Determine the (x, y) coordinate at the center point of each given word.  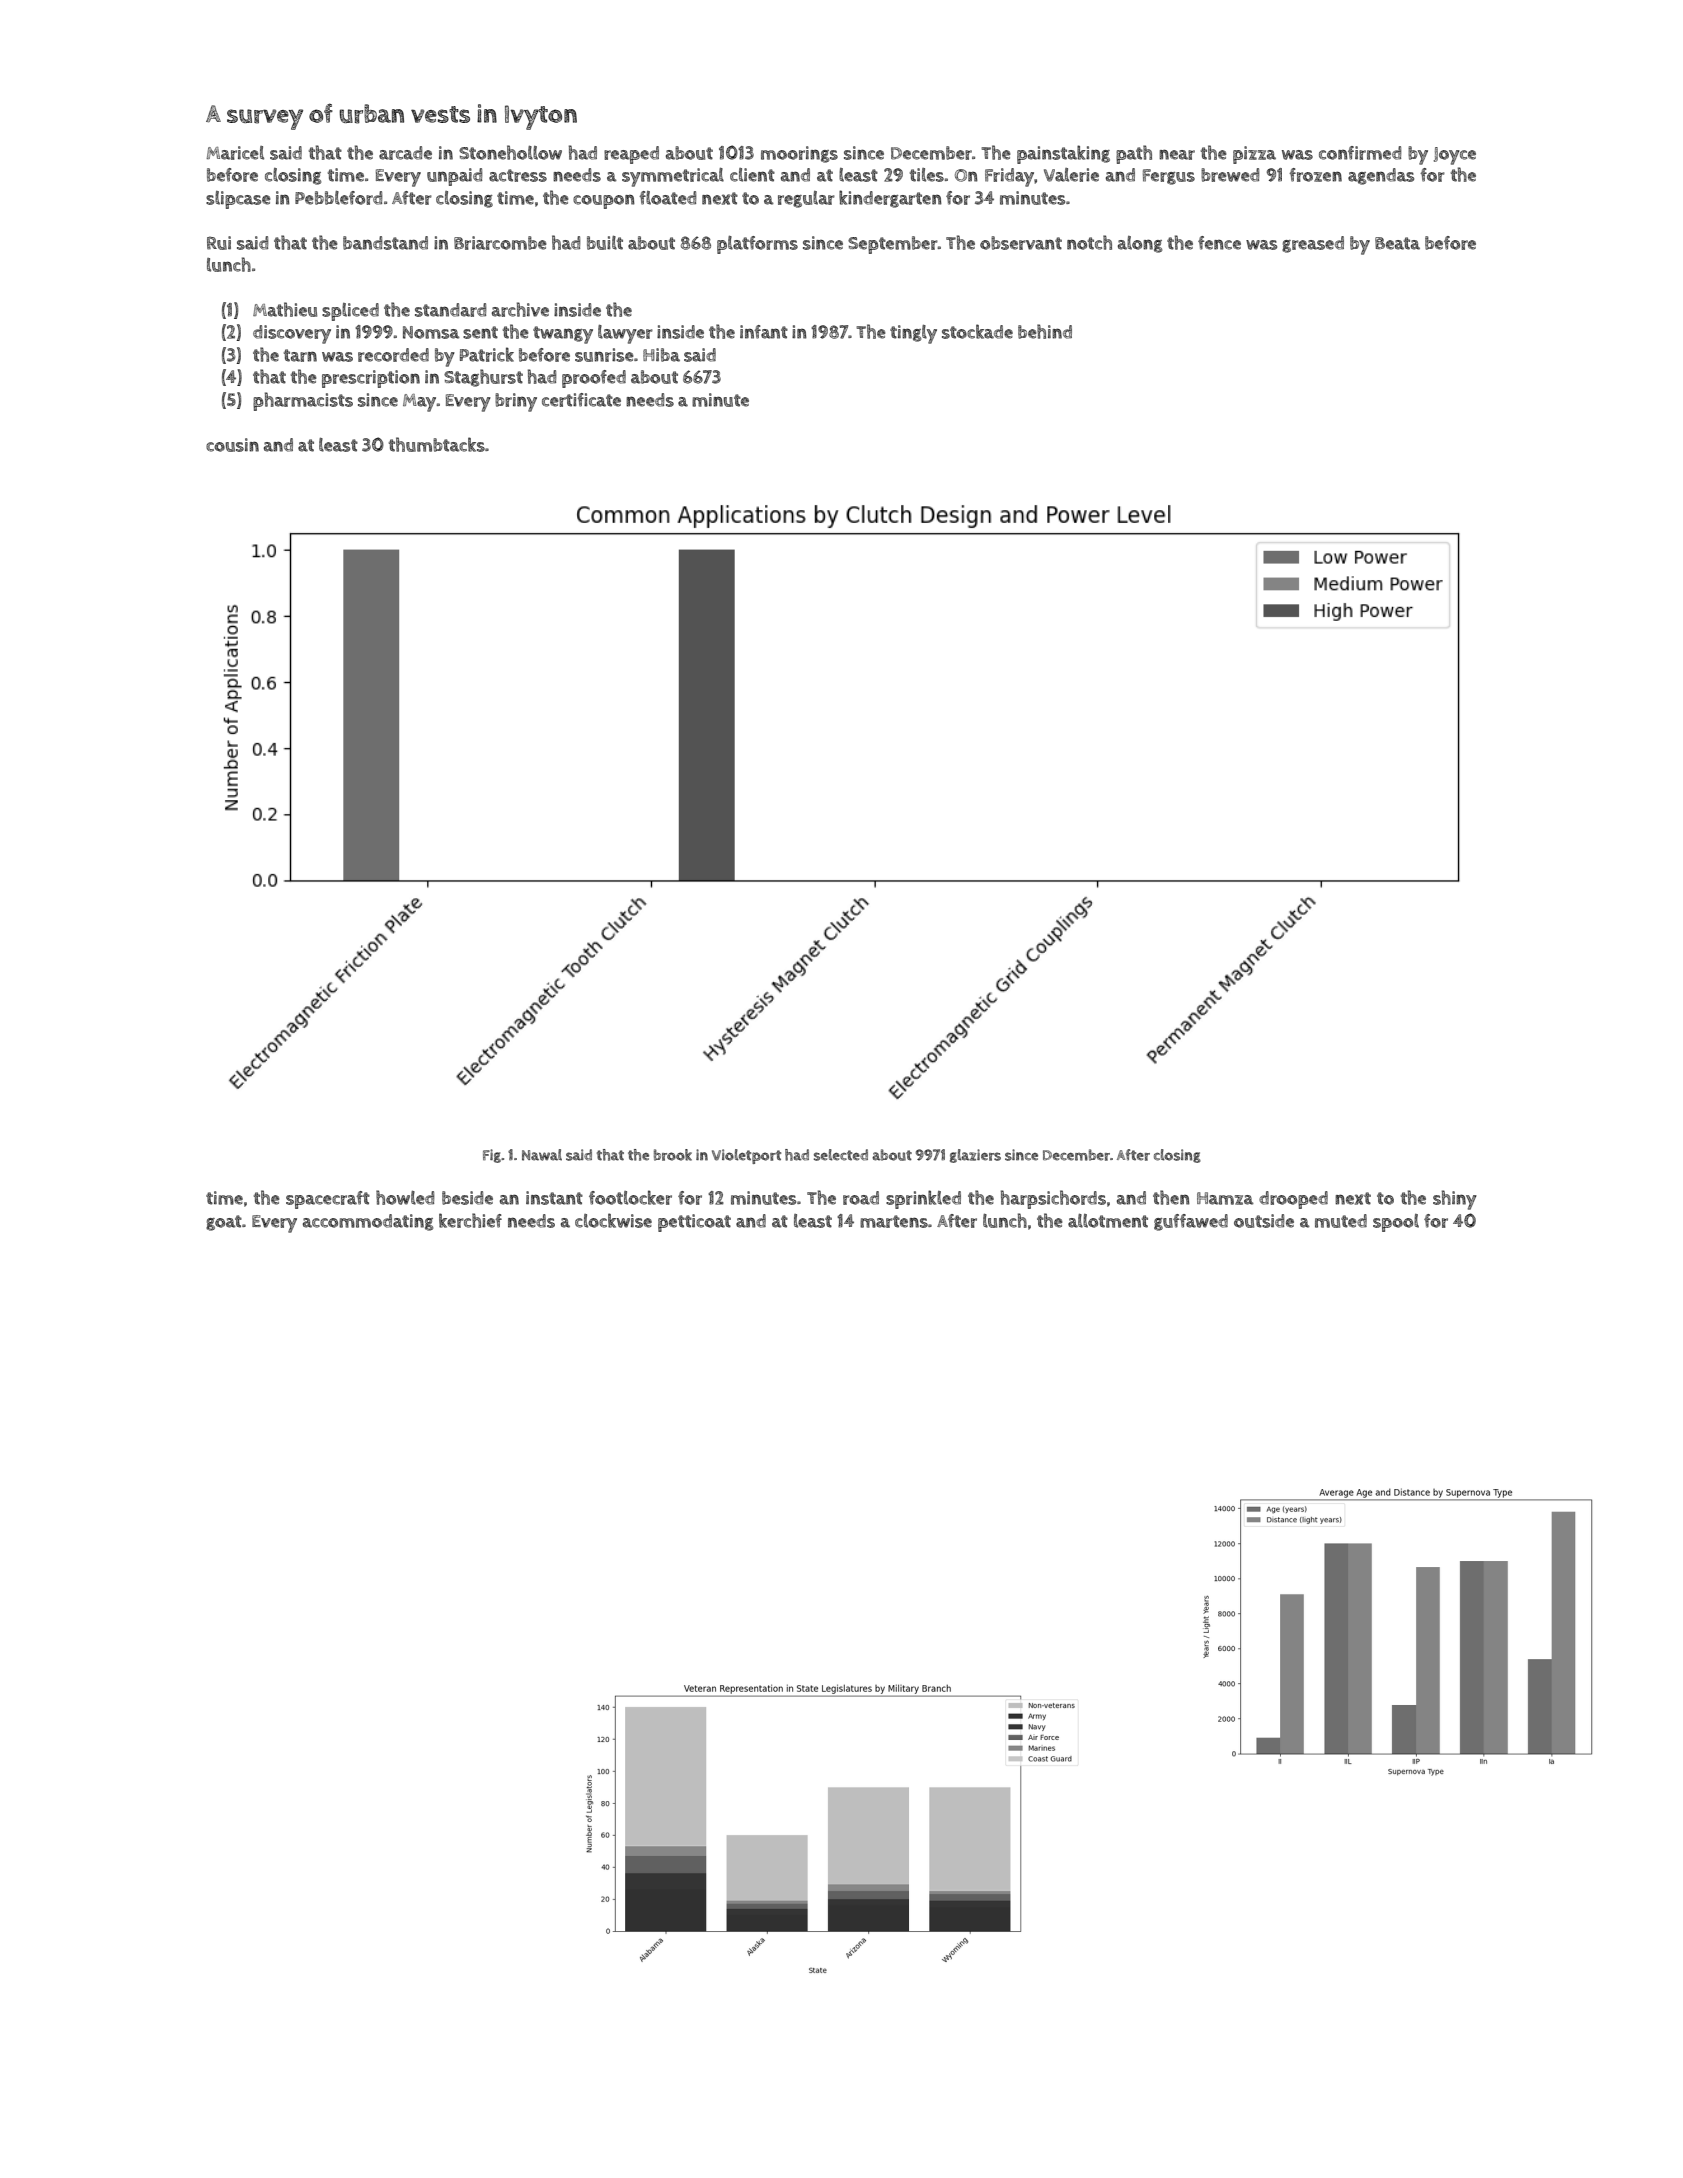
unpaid (454, 177)
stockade (977, 331)
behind (1045, 331)
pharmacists (303, 401)
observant (1021, 243)
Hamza (1225, 1198)
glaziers (975, 1156)
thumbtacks (437, 444)
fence (1219, 243)
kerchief (470, 1220)
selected (841, 1155)
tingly (913, 334)
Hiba (661, 355)
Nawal (542, 1155)
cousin (232, 445)
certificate (581, 400)
